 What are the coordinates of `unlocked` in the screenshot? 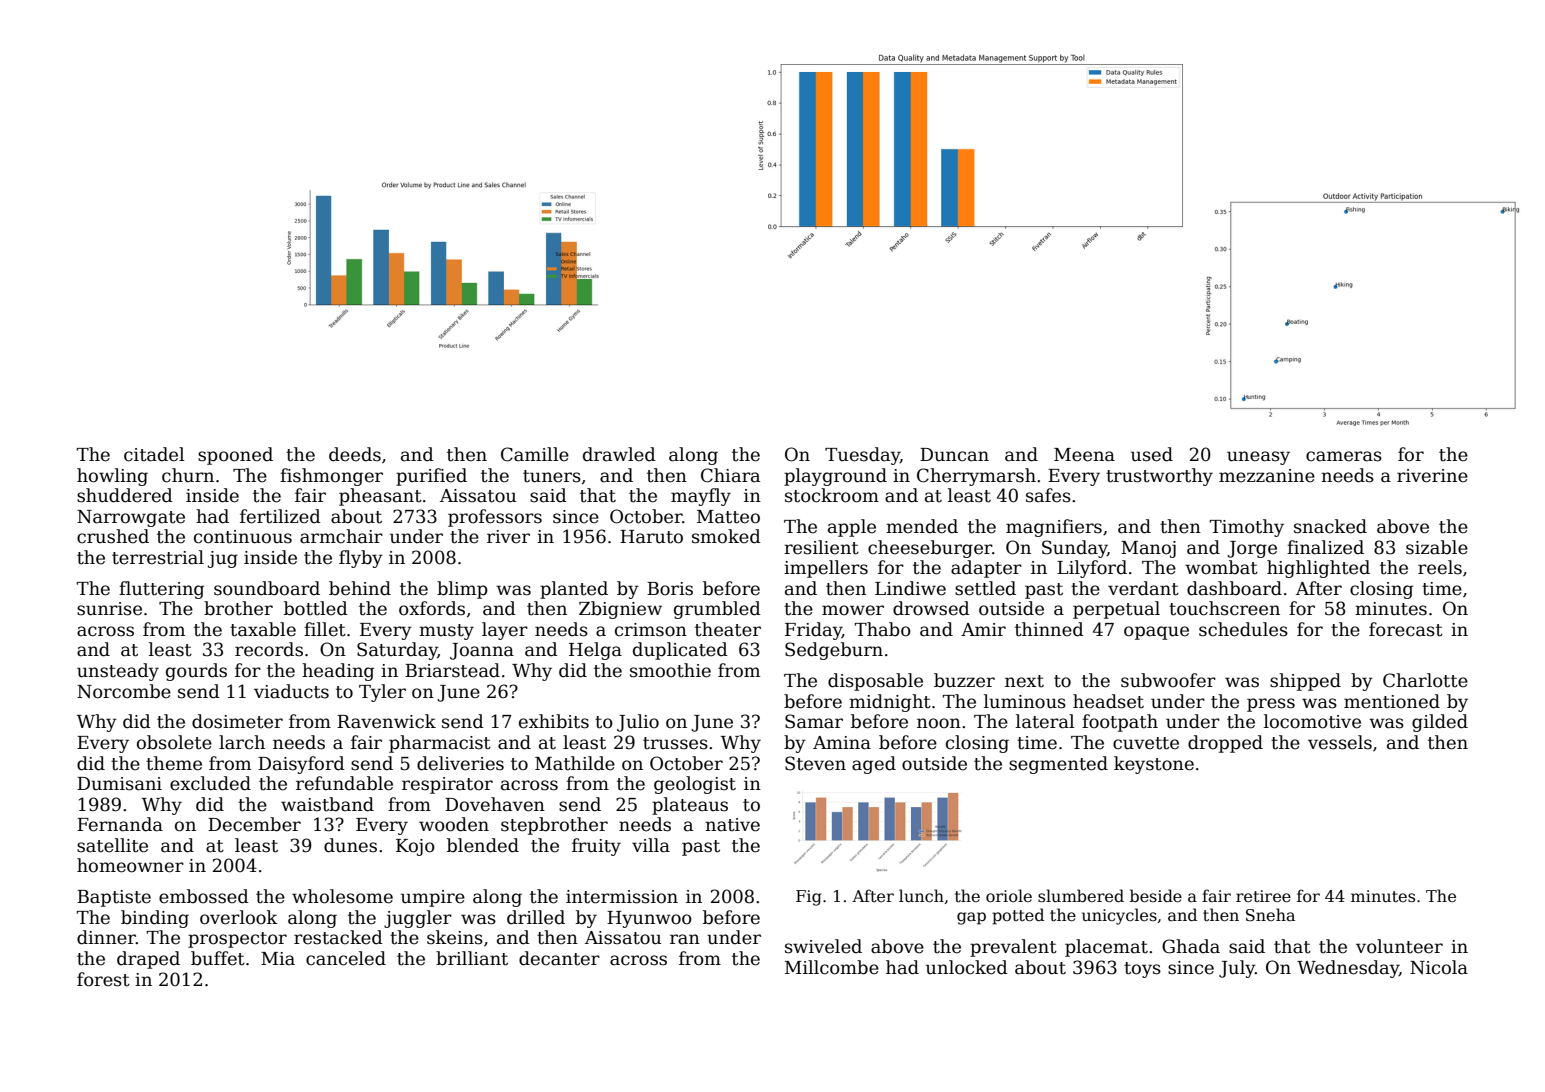 It's located at (967, 967).
